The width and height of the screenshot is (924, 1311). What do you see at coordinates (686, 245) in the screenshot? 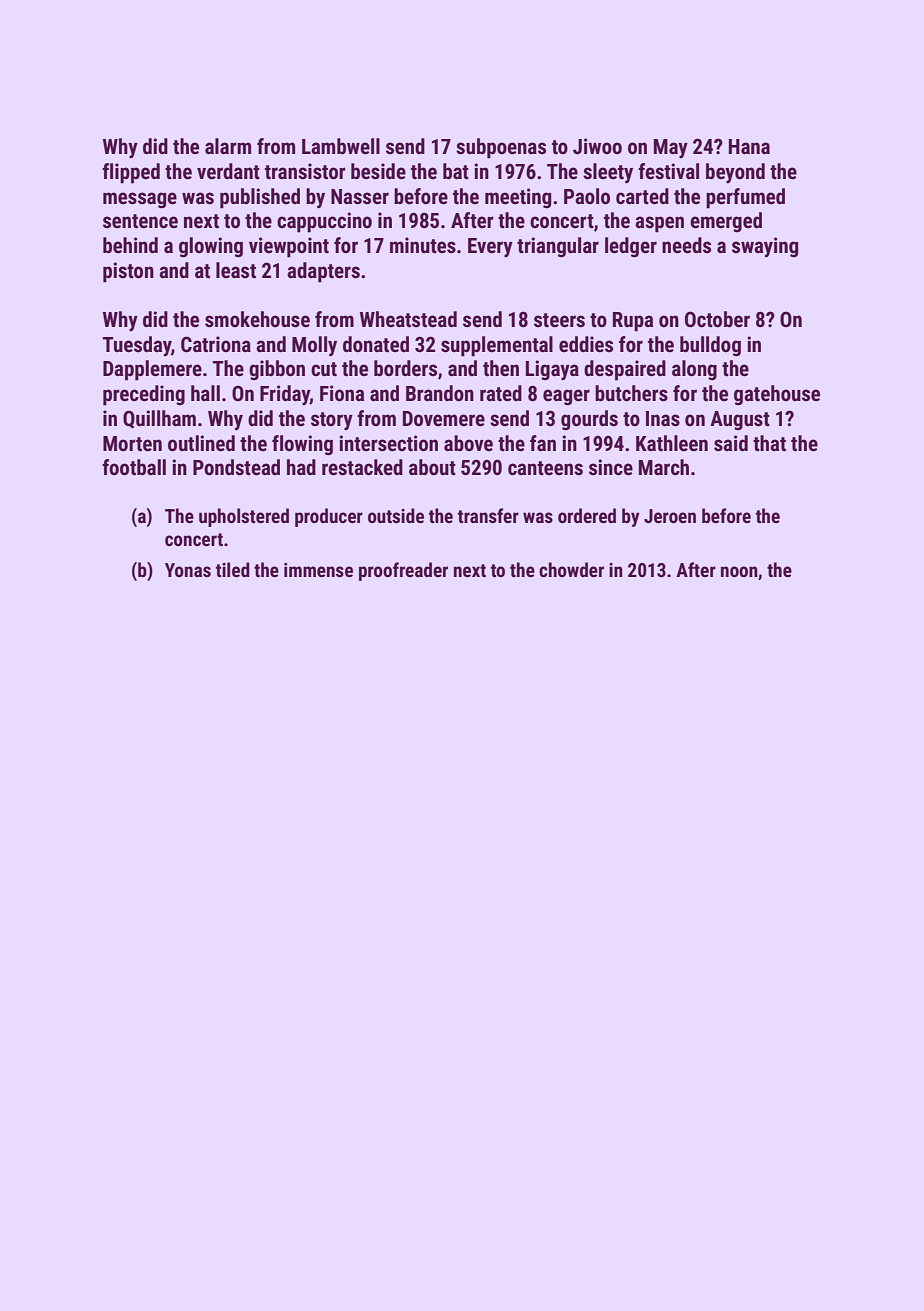
I see `needs` at bounding box center [686, 245].
